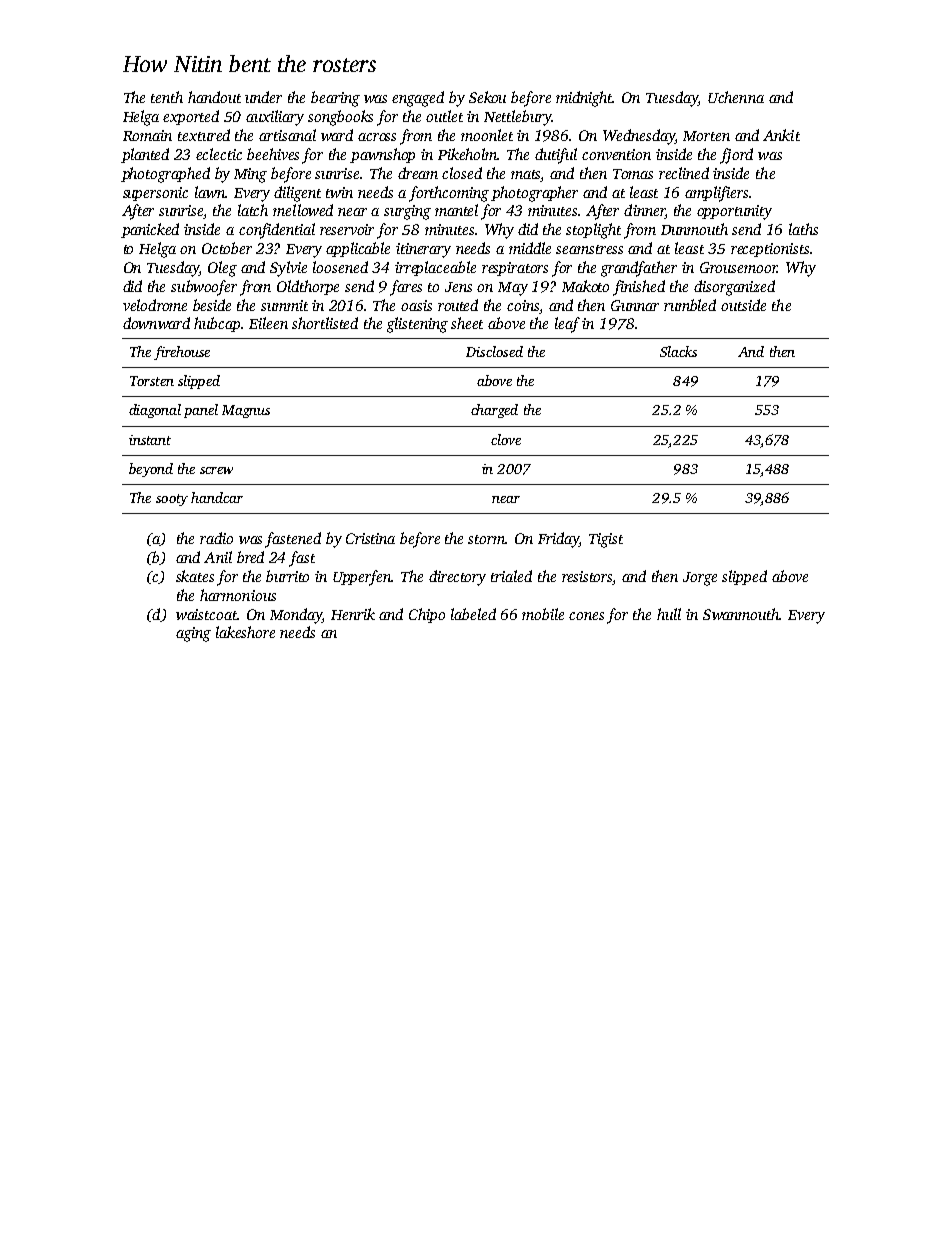 This screenshot has width=952, height=1233. I want to click on hull, so click(669, 614).
